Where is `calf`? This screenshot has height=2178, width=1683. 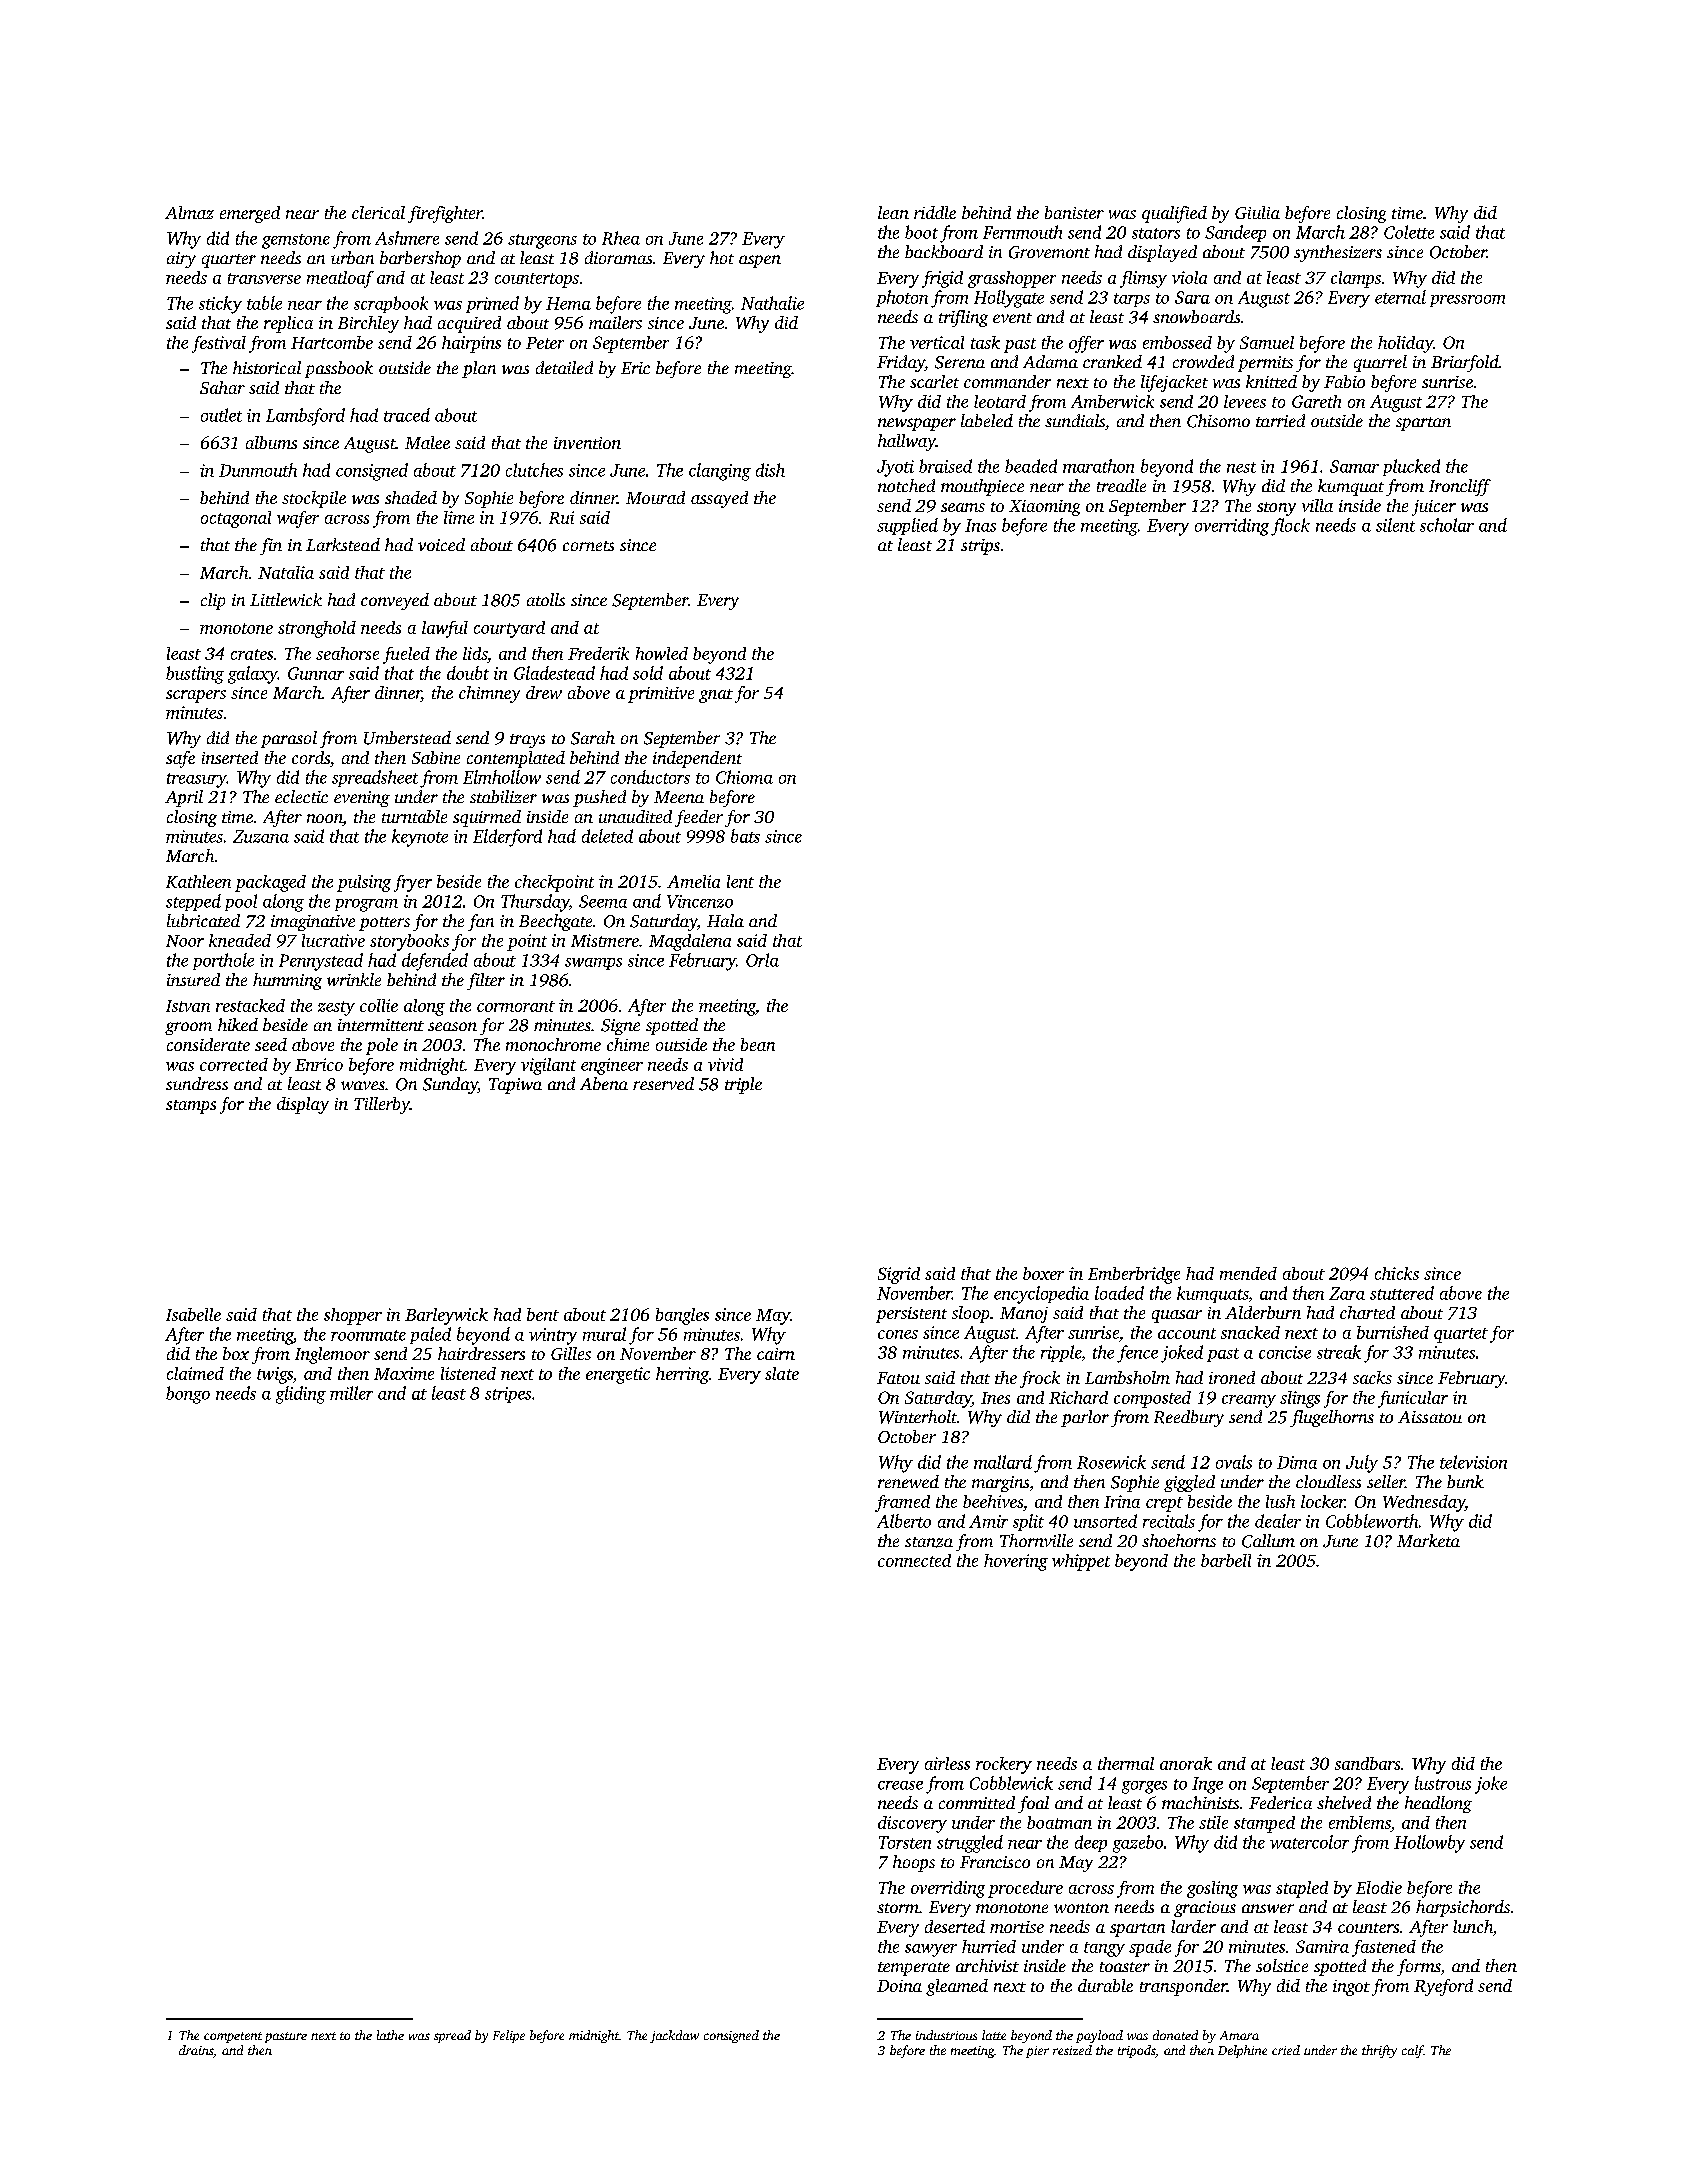 calf is located at coordinates (1412, 2051).
